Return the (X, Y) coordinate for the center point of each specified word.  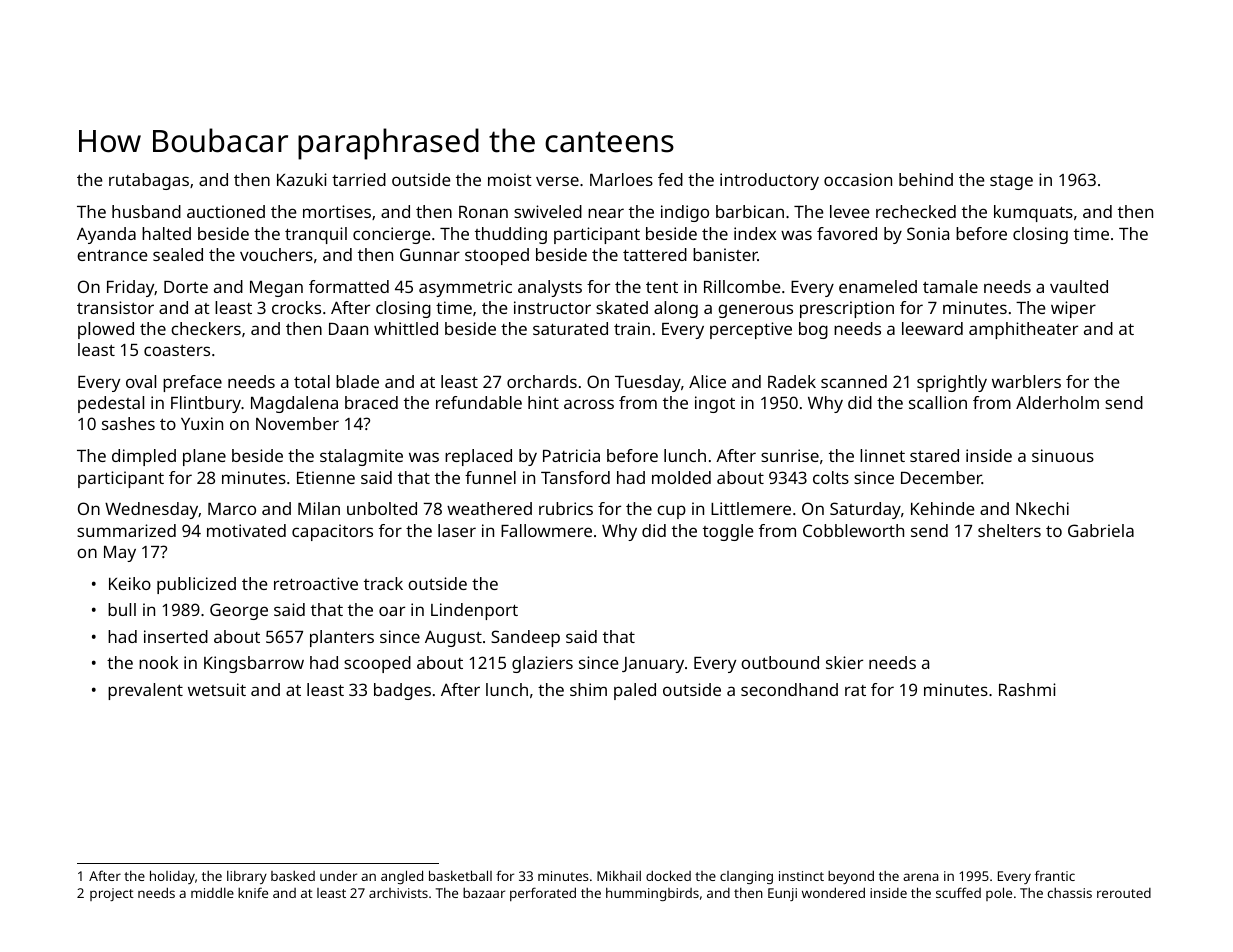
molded (681, 477)
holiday (172, 877)
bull (122, 609)
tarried (359, 179)
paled (635, 691)
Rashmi (1027, 689)
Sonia (928, 233)
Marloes (621, 179)
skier (844, 662)
